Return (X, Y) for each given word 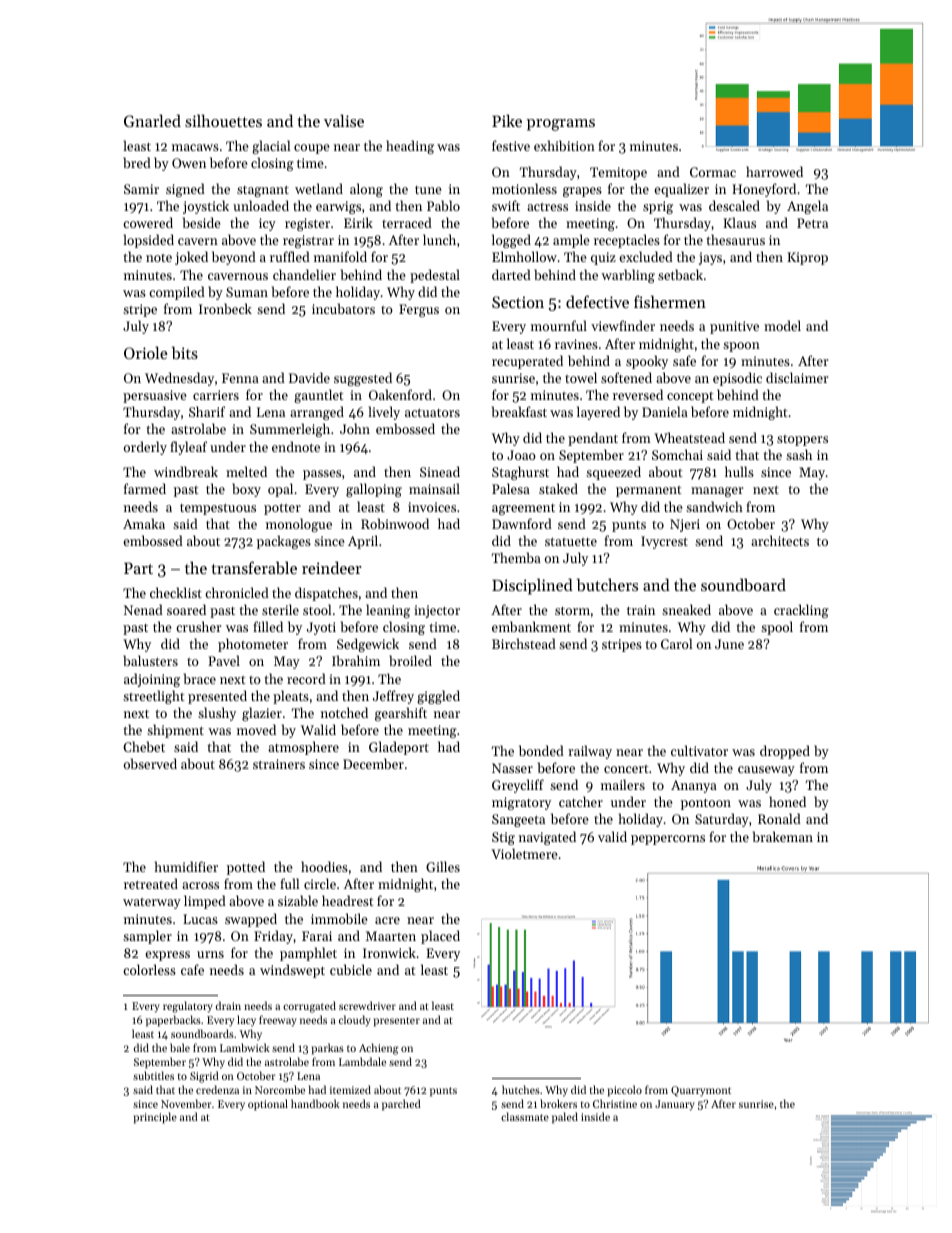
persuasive (155, 396)
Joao (521, 455)
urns (210, 954)
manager (717, 492)
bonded (541, 750)
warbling (628, 276)
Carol (676, 643)
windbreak (186, 471)
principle (155, 1118)
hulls (739, 471)
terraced (407, 222)
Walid (318, 729)
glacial (271, 147)
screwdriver (367, 1005)
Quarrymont (701, 1091)
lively (384, 413)
